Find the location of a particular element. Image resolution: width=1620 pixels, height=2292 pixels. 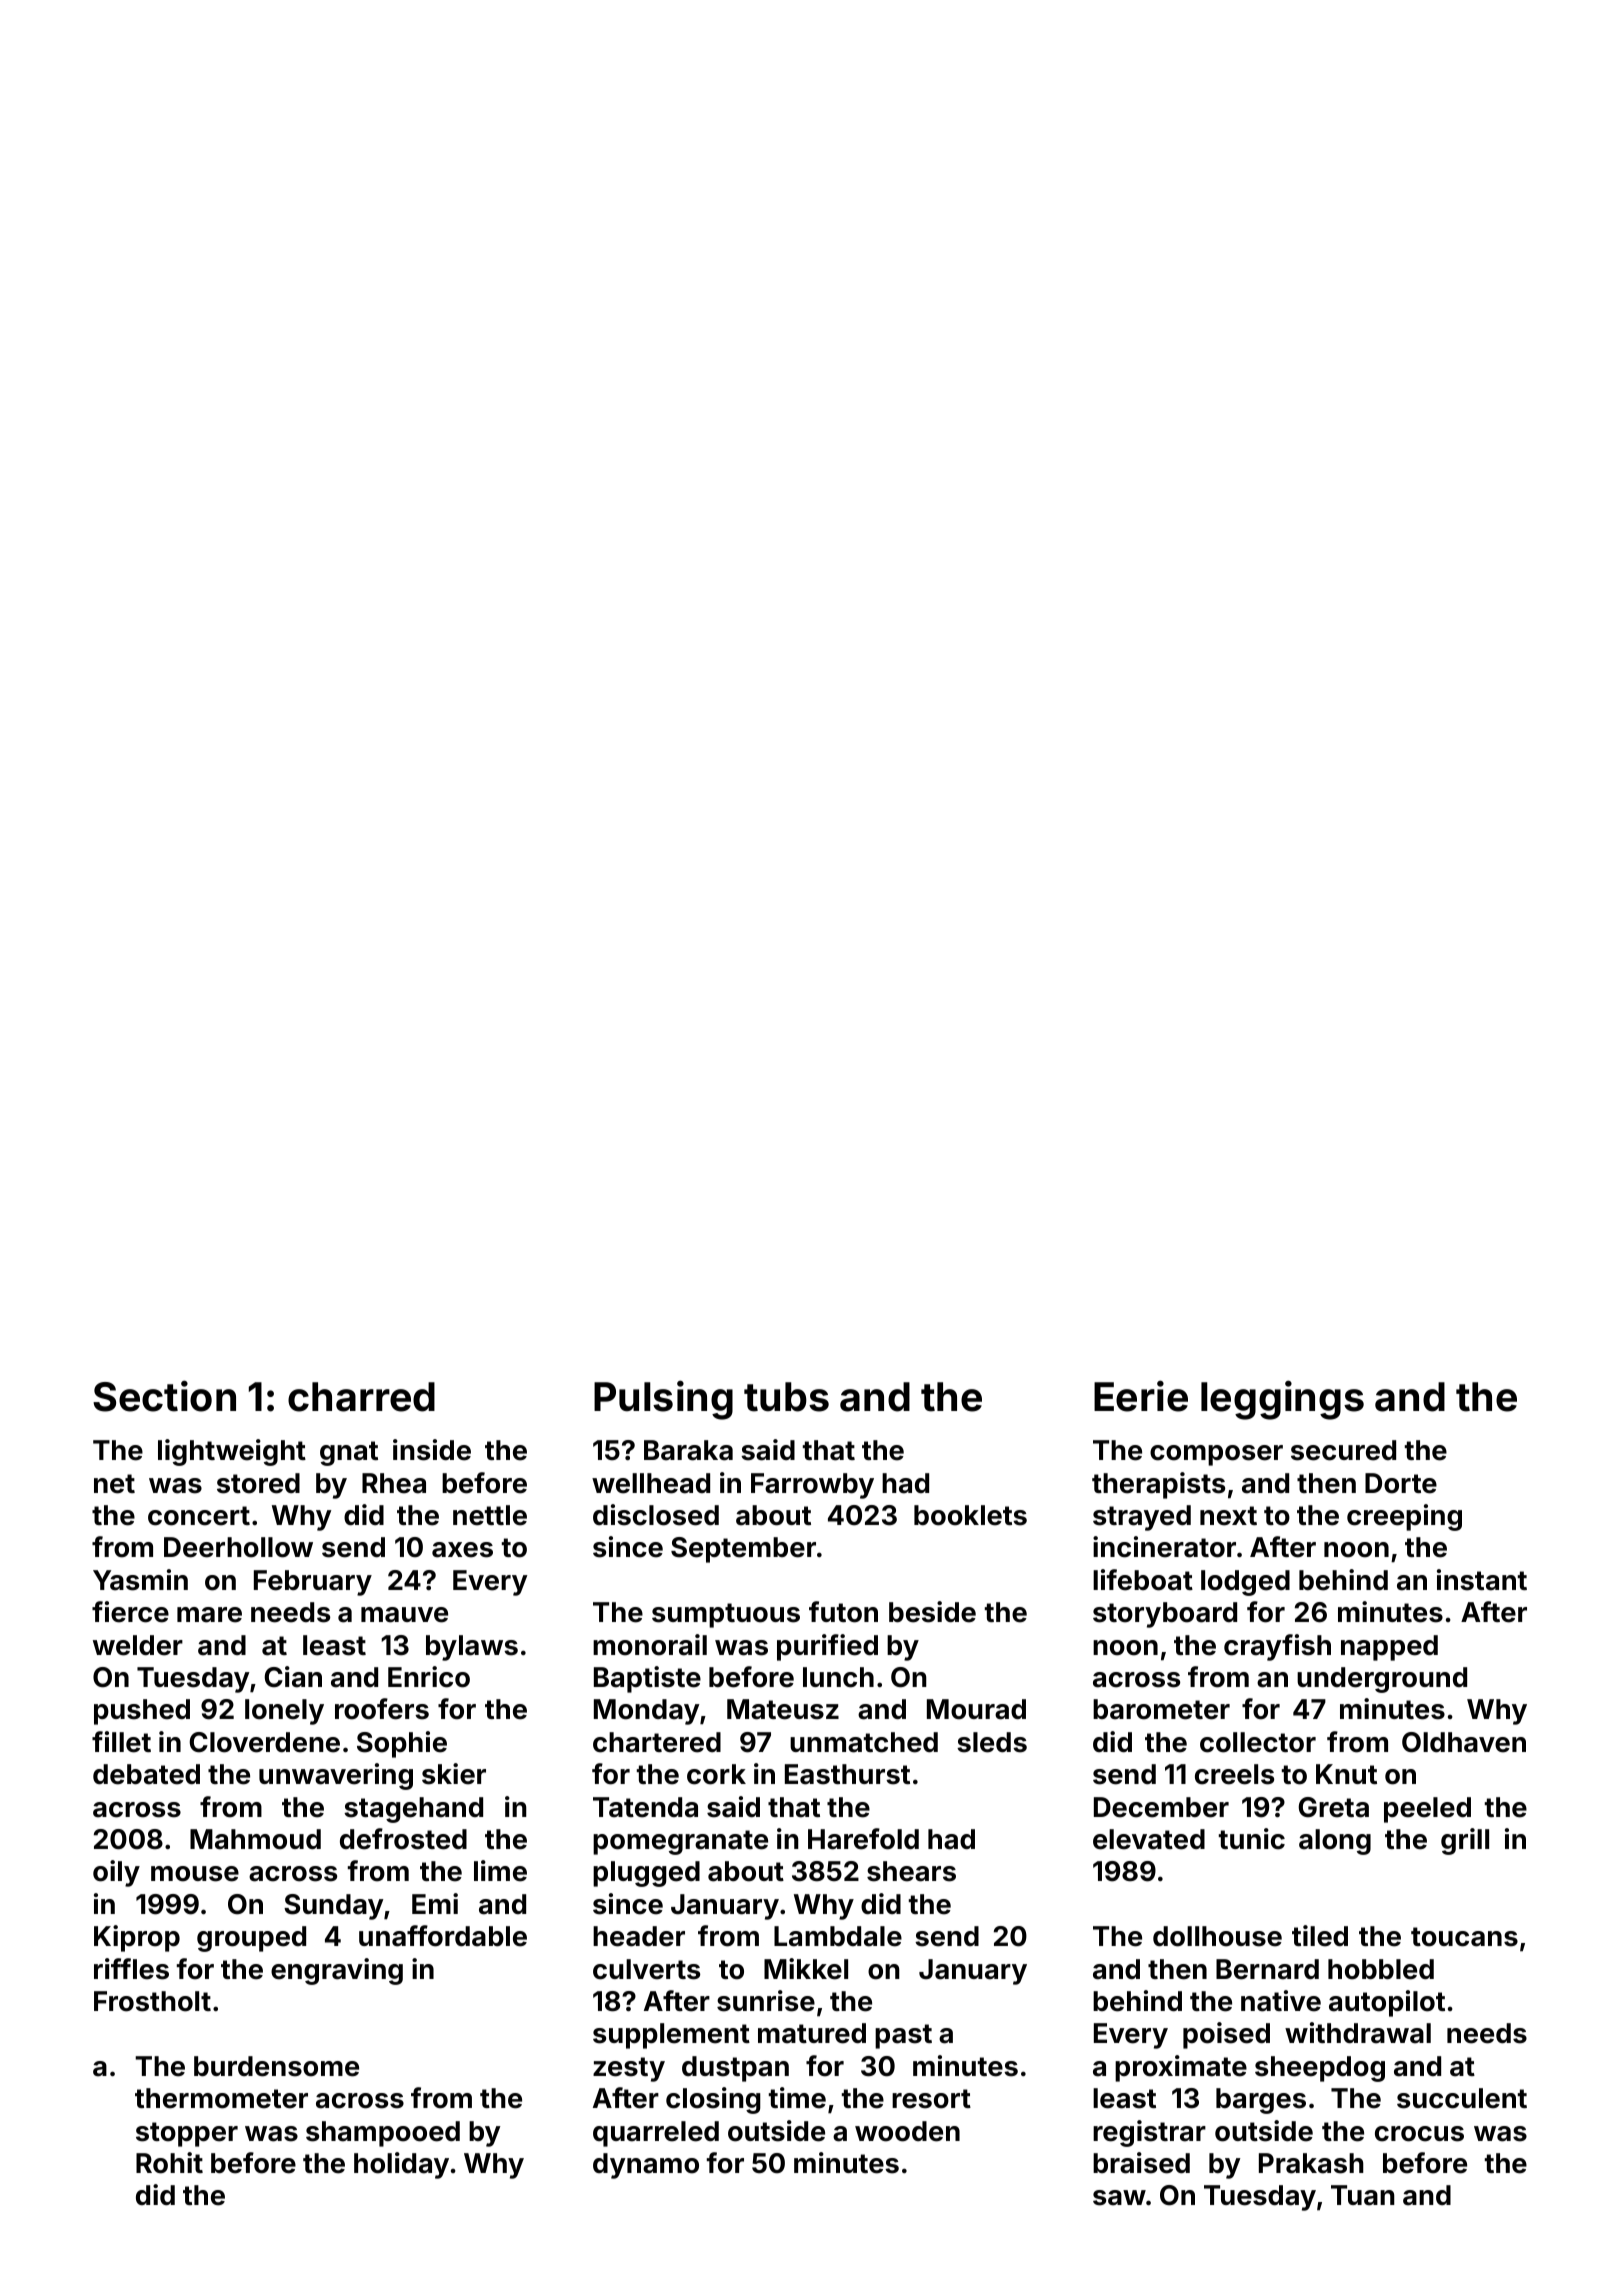

oily is located at coordinates (116, 1873).
